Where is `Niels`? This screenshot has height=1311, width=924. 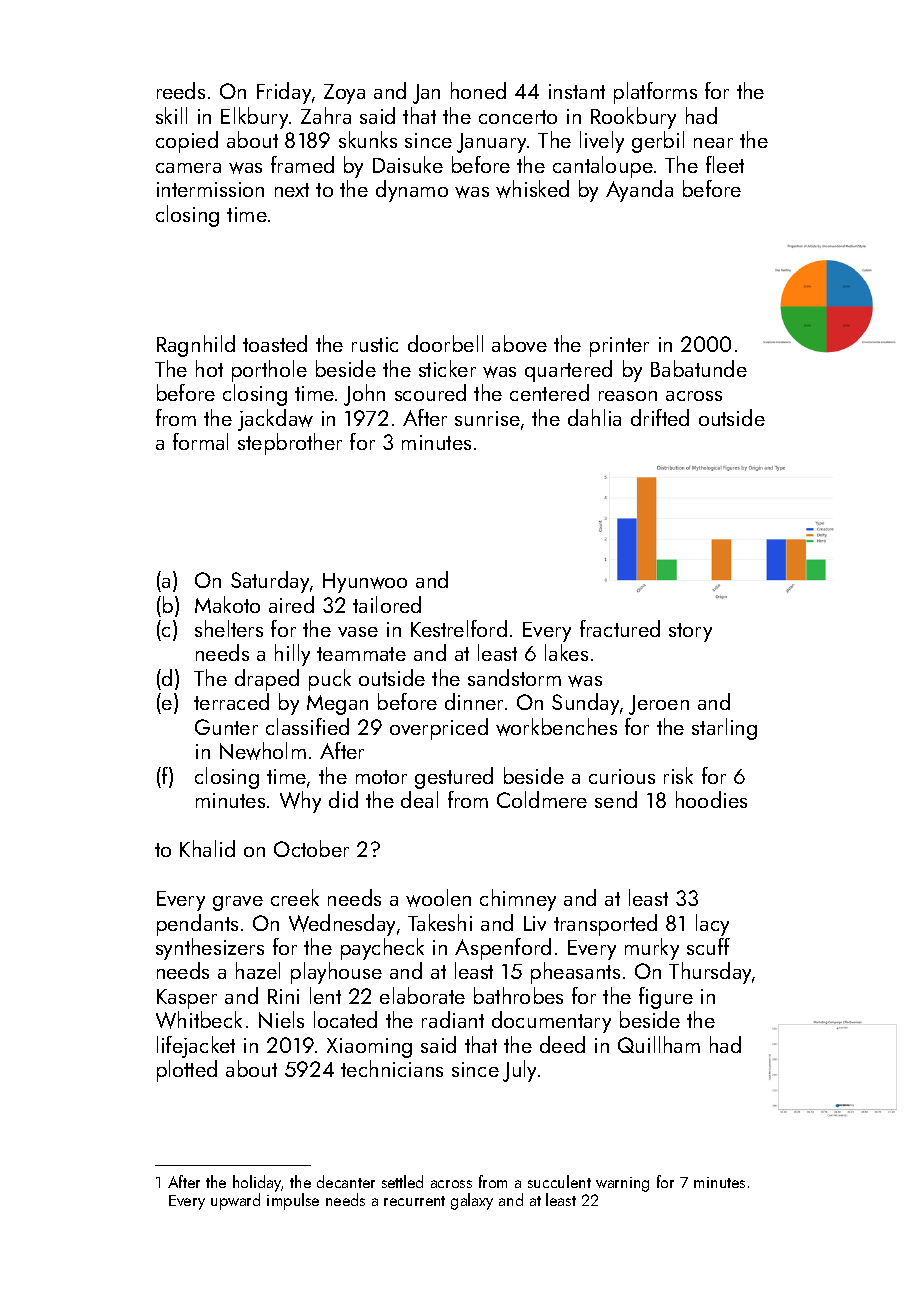
Niels is located at coordinates (281, 1019).
